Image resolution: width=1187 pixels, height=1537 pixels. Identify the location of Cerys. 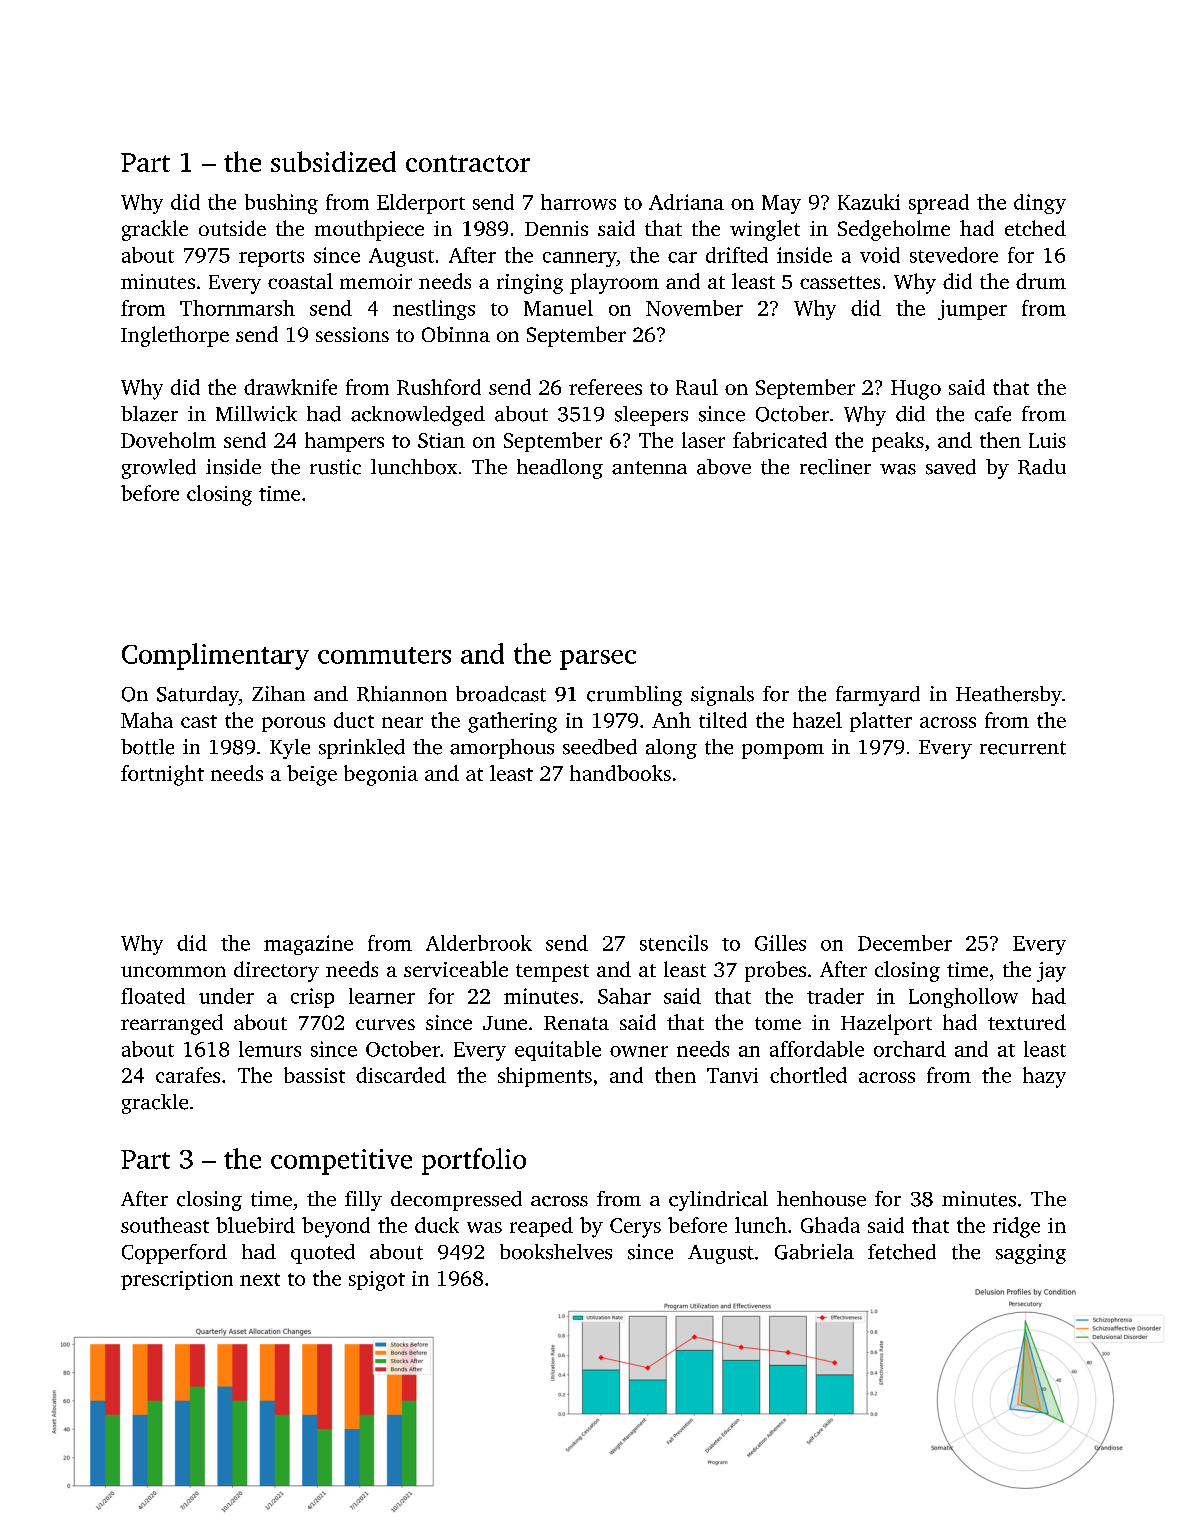
(635, 1228).
